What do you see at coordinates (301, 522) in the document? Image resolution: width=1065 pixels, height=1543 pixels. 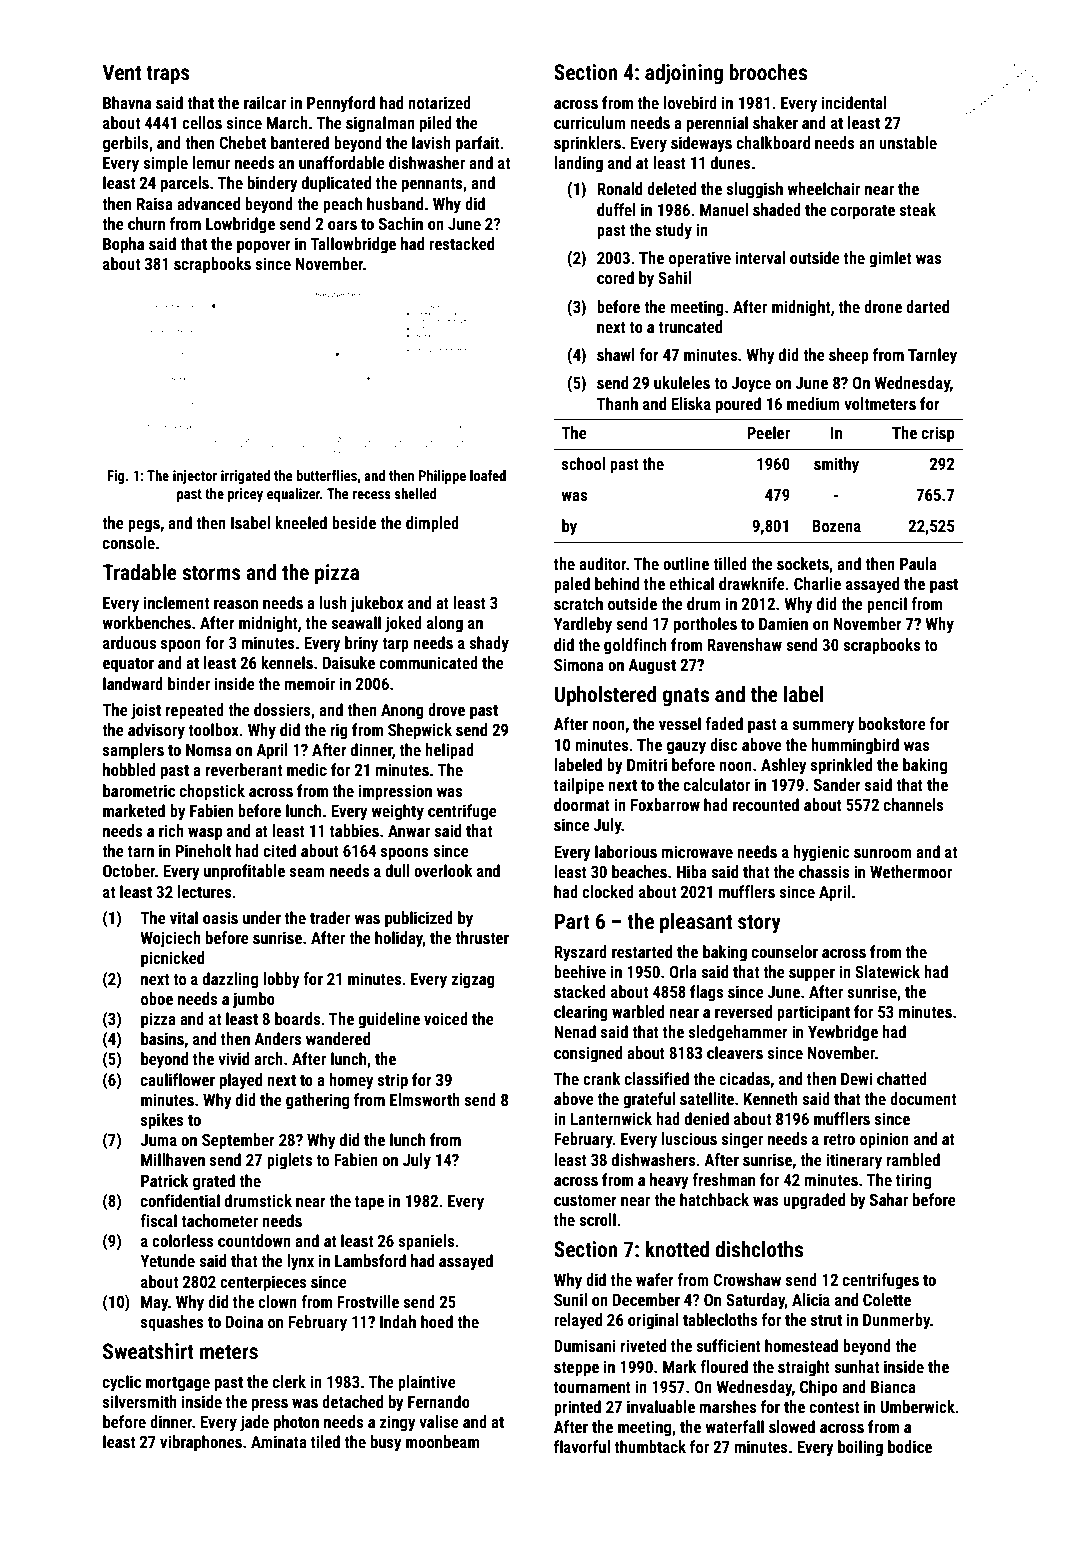 I see `kneeled` at bounding box center [301, 522].
